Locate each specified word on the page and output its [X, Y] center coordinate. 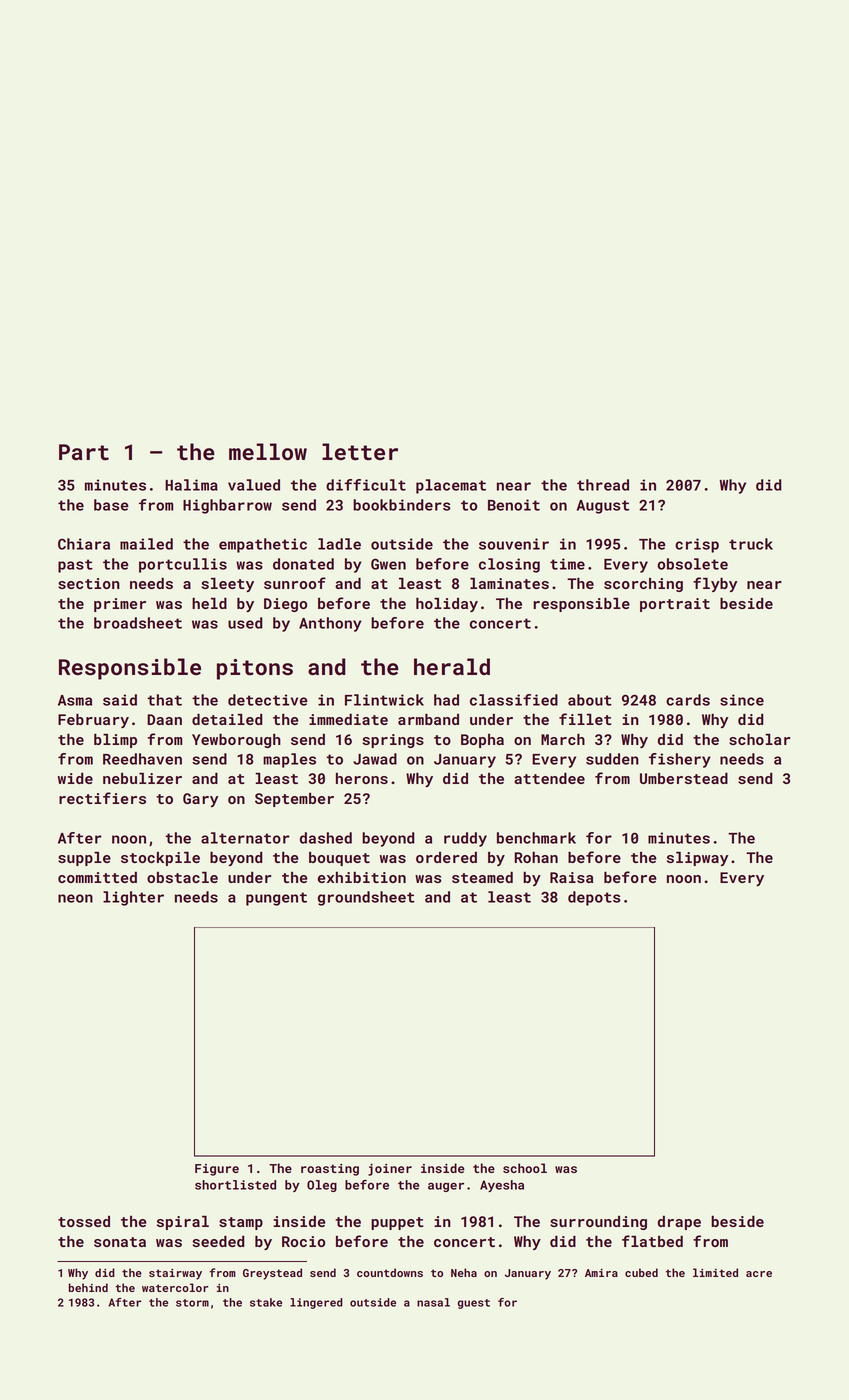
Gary [200, 800]
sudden [612, 759]
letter [360, 452]
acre [759, 1274]
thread [603, 485]
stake [266, 1302]
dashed [326, 838]
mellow [268, 452]
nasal [433, 1302]
